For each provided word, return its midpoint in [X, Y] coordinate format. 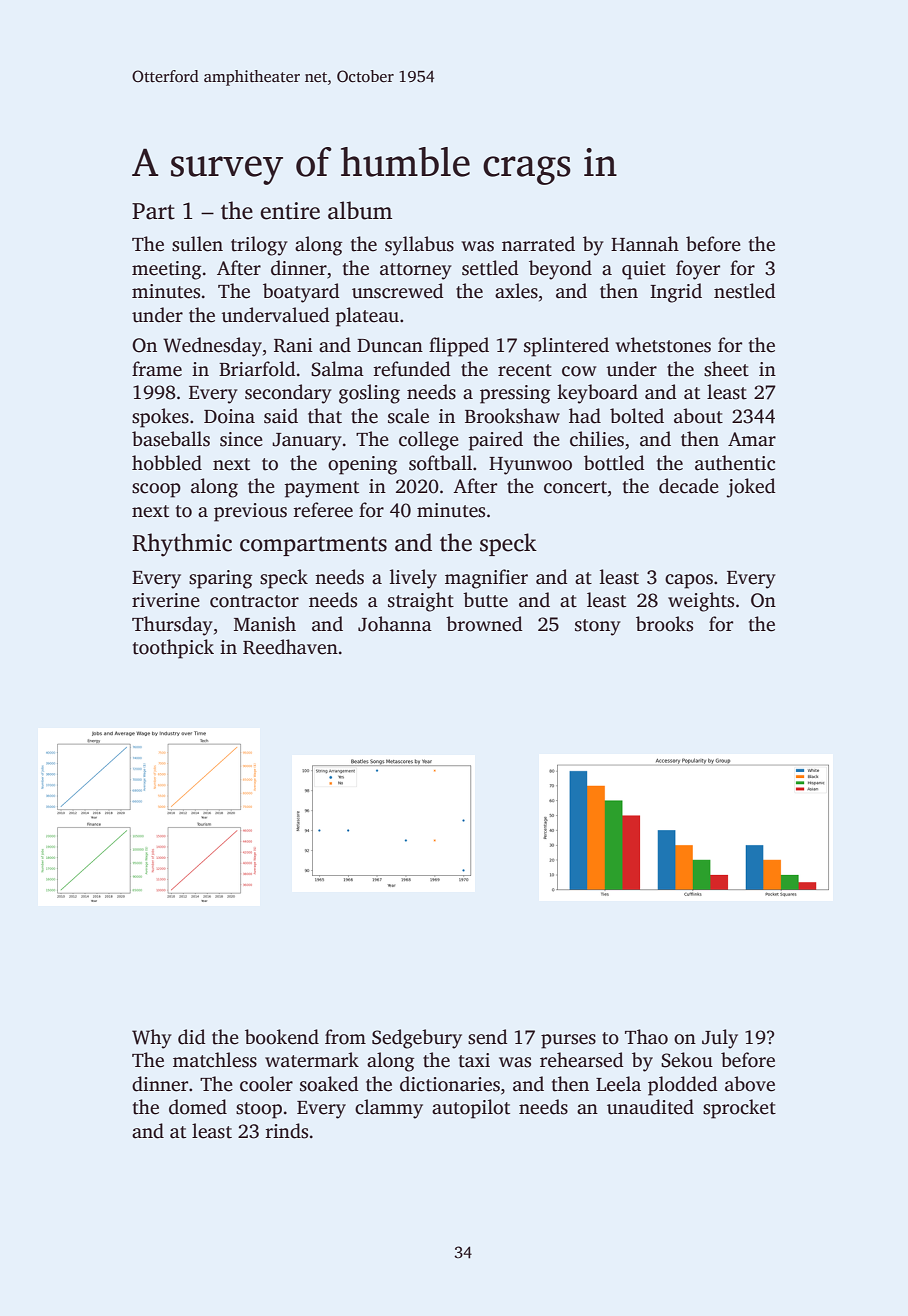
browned [484, 624]
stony [598, 627]
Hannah [645, 244]
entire [290, 211]
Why [152, 1039]
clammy [389, 1109]
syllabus [419, 246]
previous [250, 512]
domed [198, 1107]
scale [408, 416]
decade [689, 486]
